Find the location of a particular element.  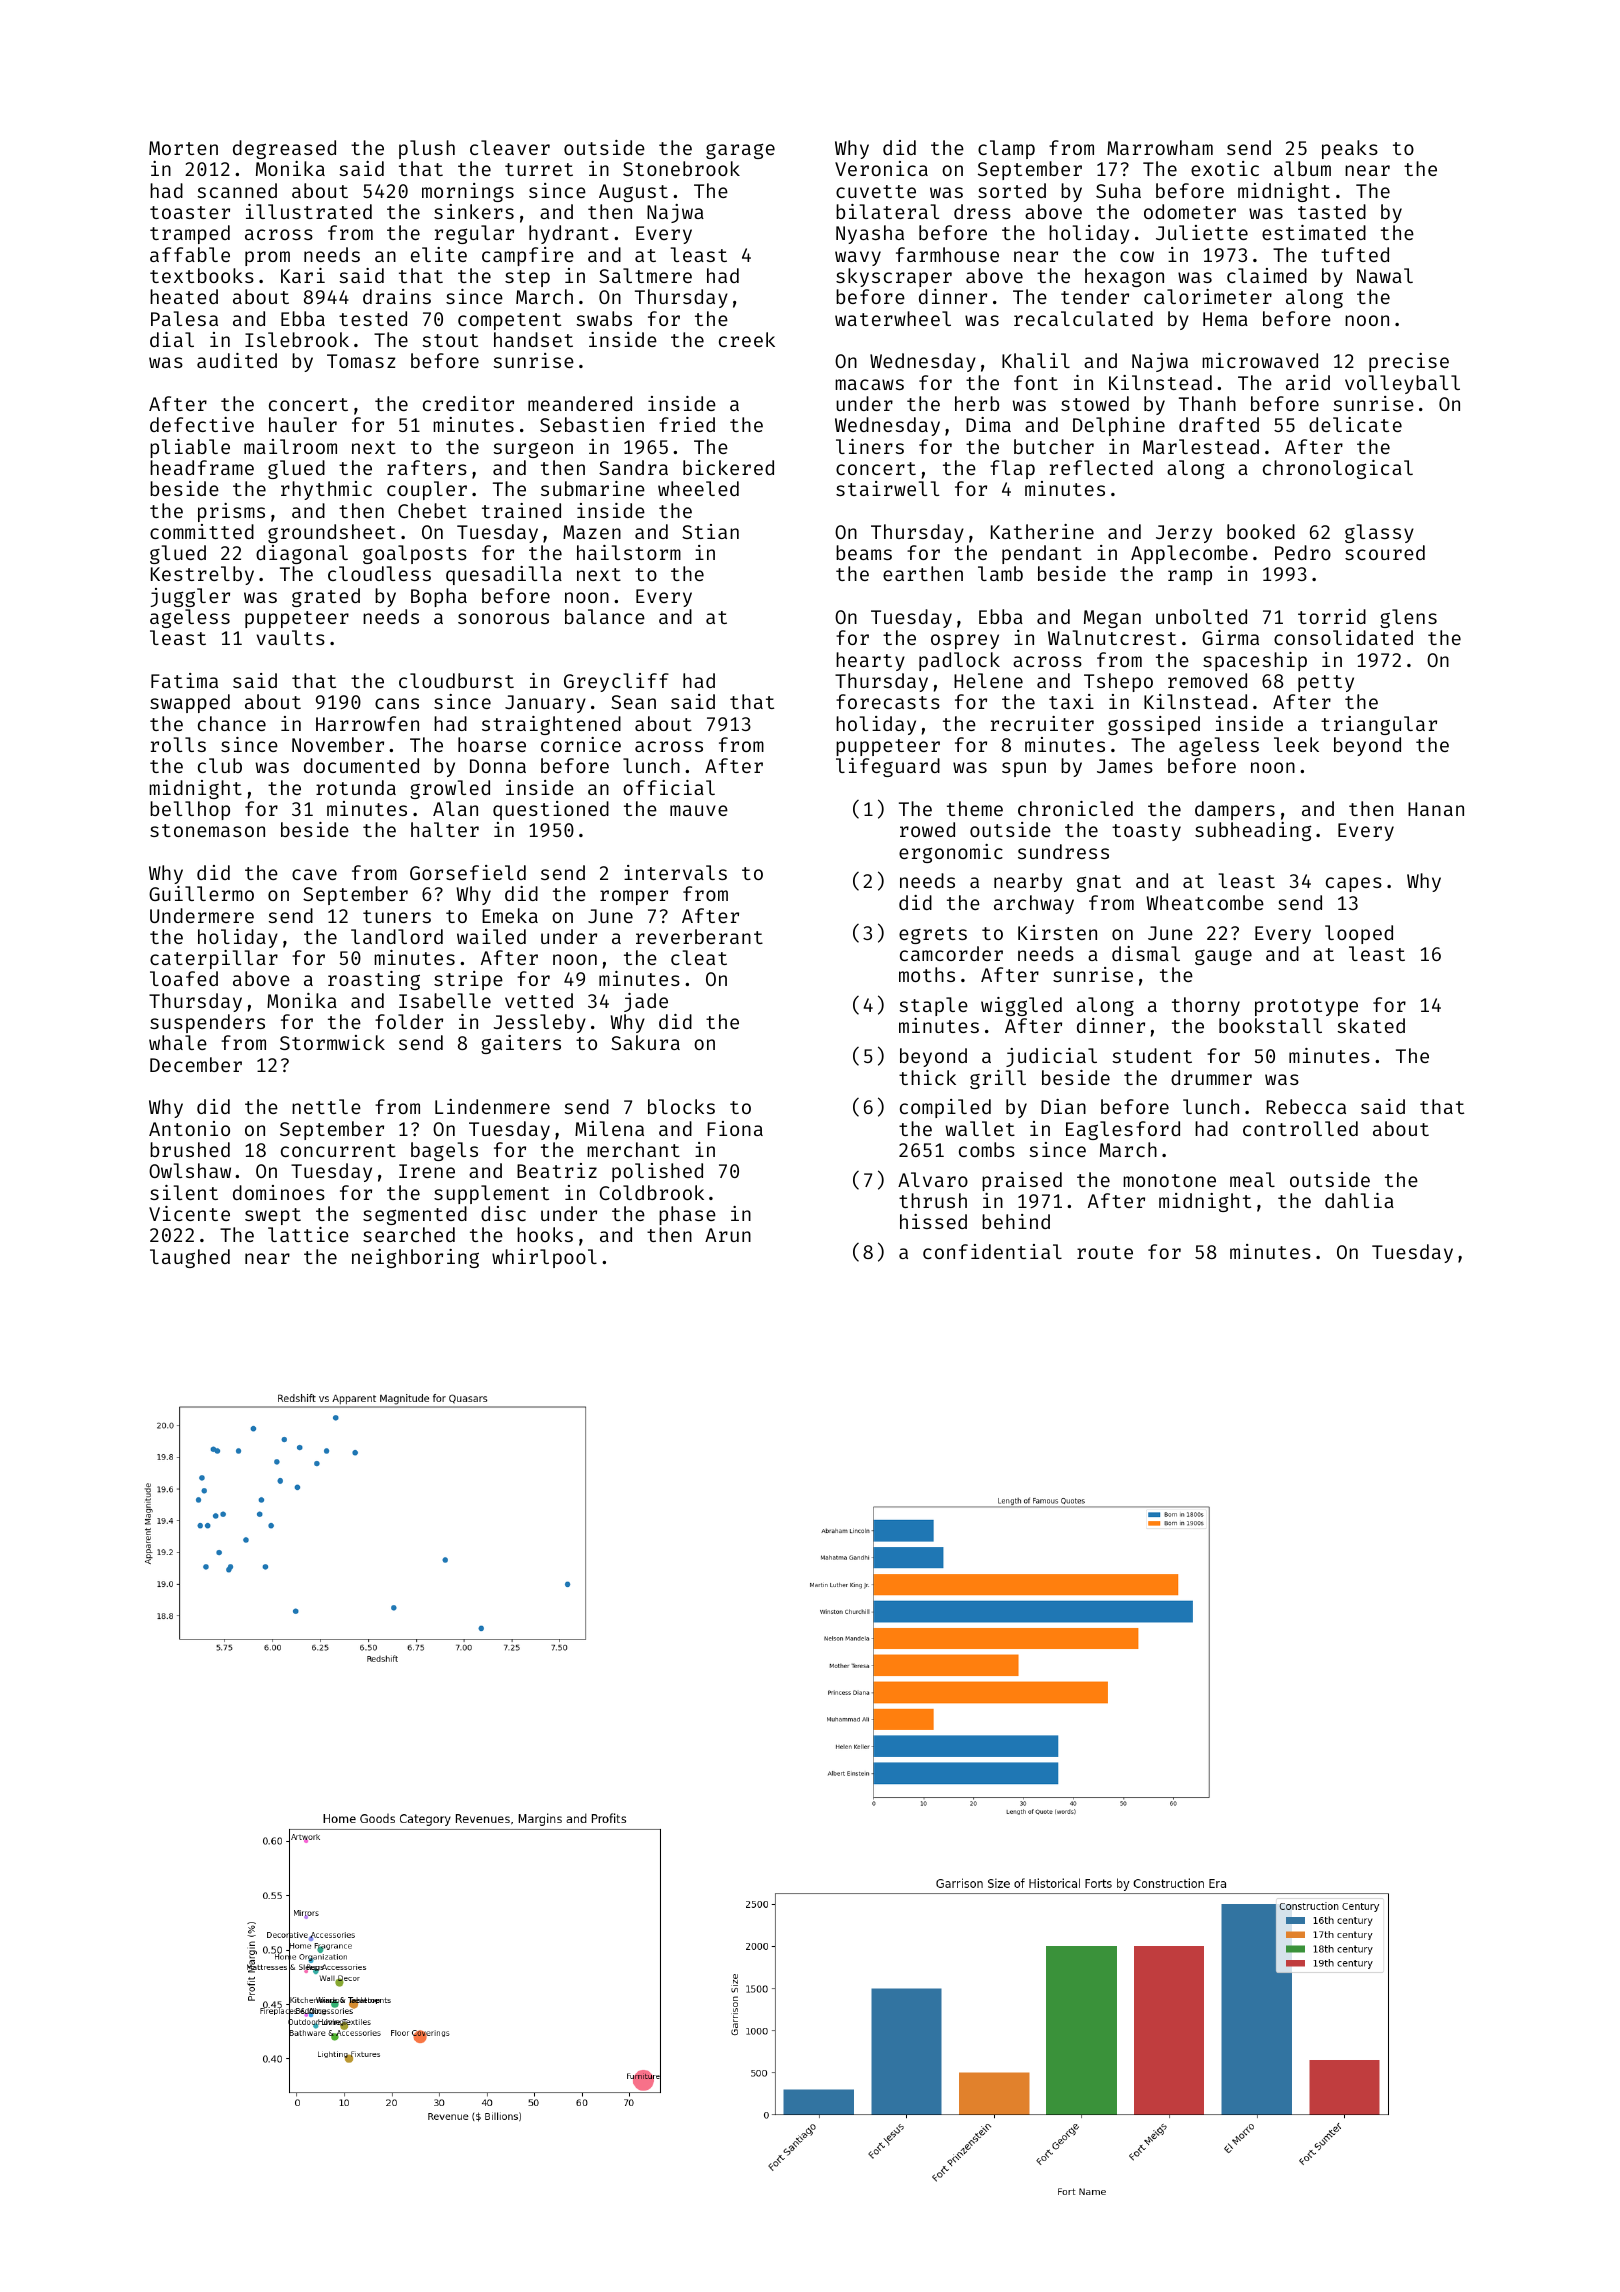

dismal is located at coordinates (1146, 953).
